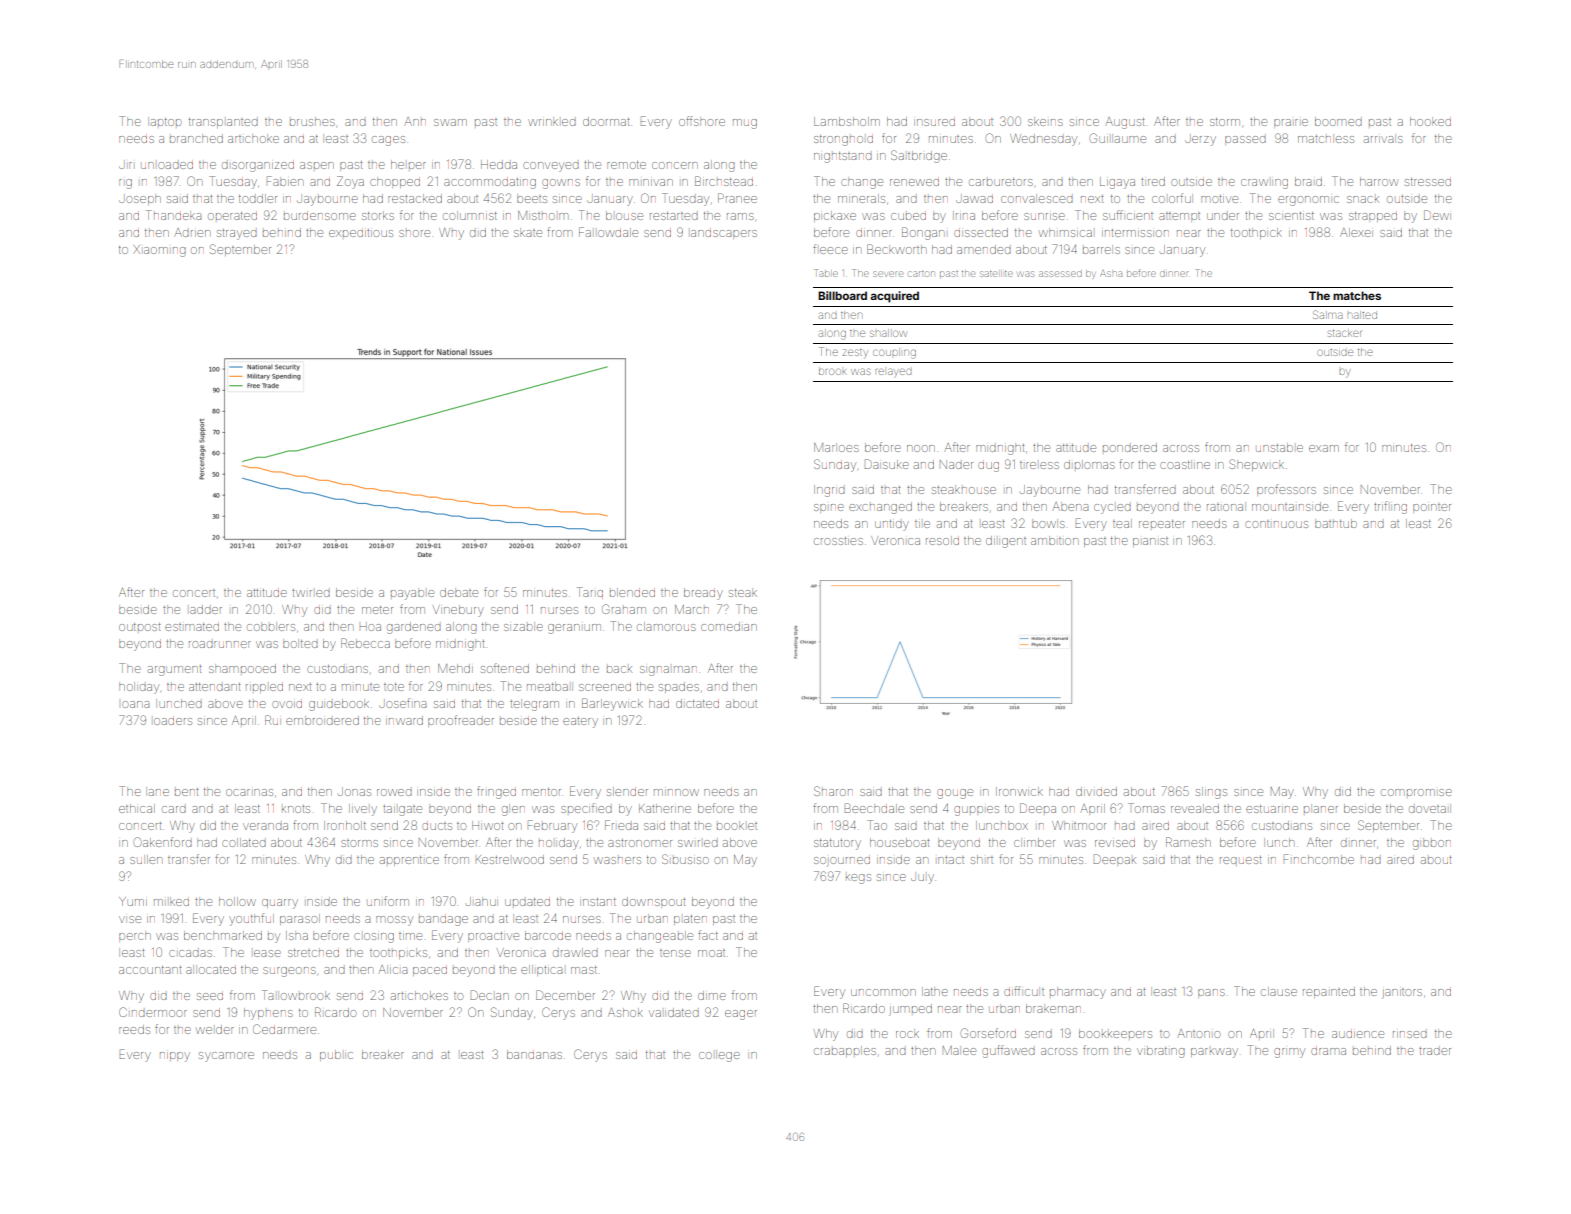 This image has height=1214, width=1571. What do you see at coordinates (976, 811) in the image?
I see `guppies` at bounding box center [976, 811].
